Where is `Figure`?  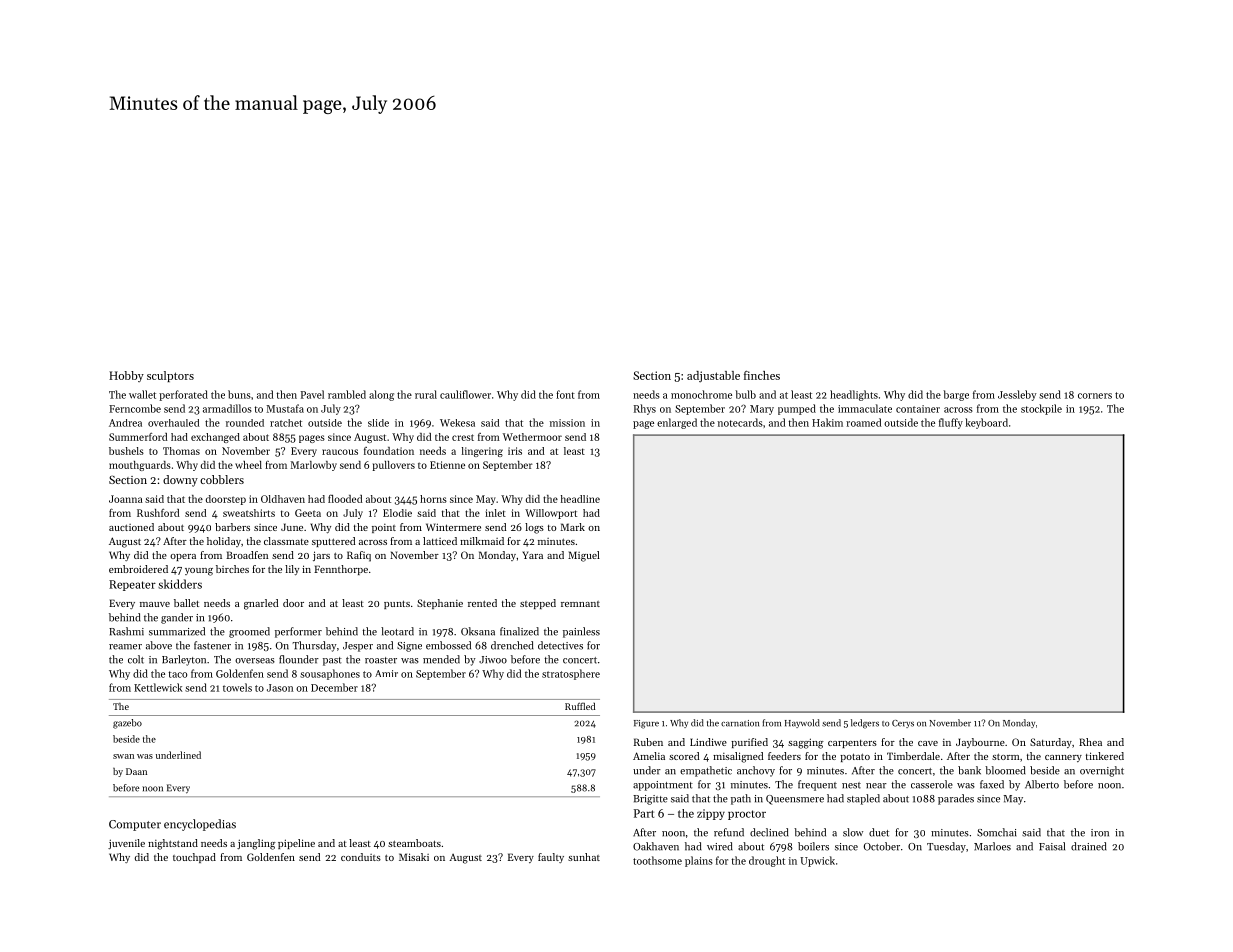 Figure is located at coordinates (646, 724).
